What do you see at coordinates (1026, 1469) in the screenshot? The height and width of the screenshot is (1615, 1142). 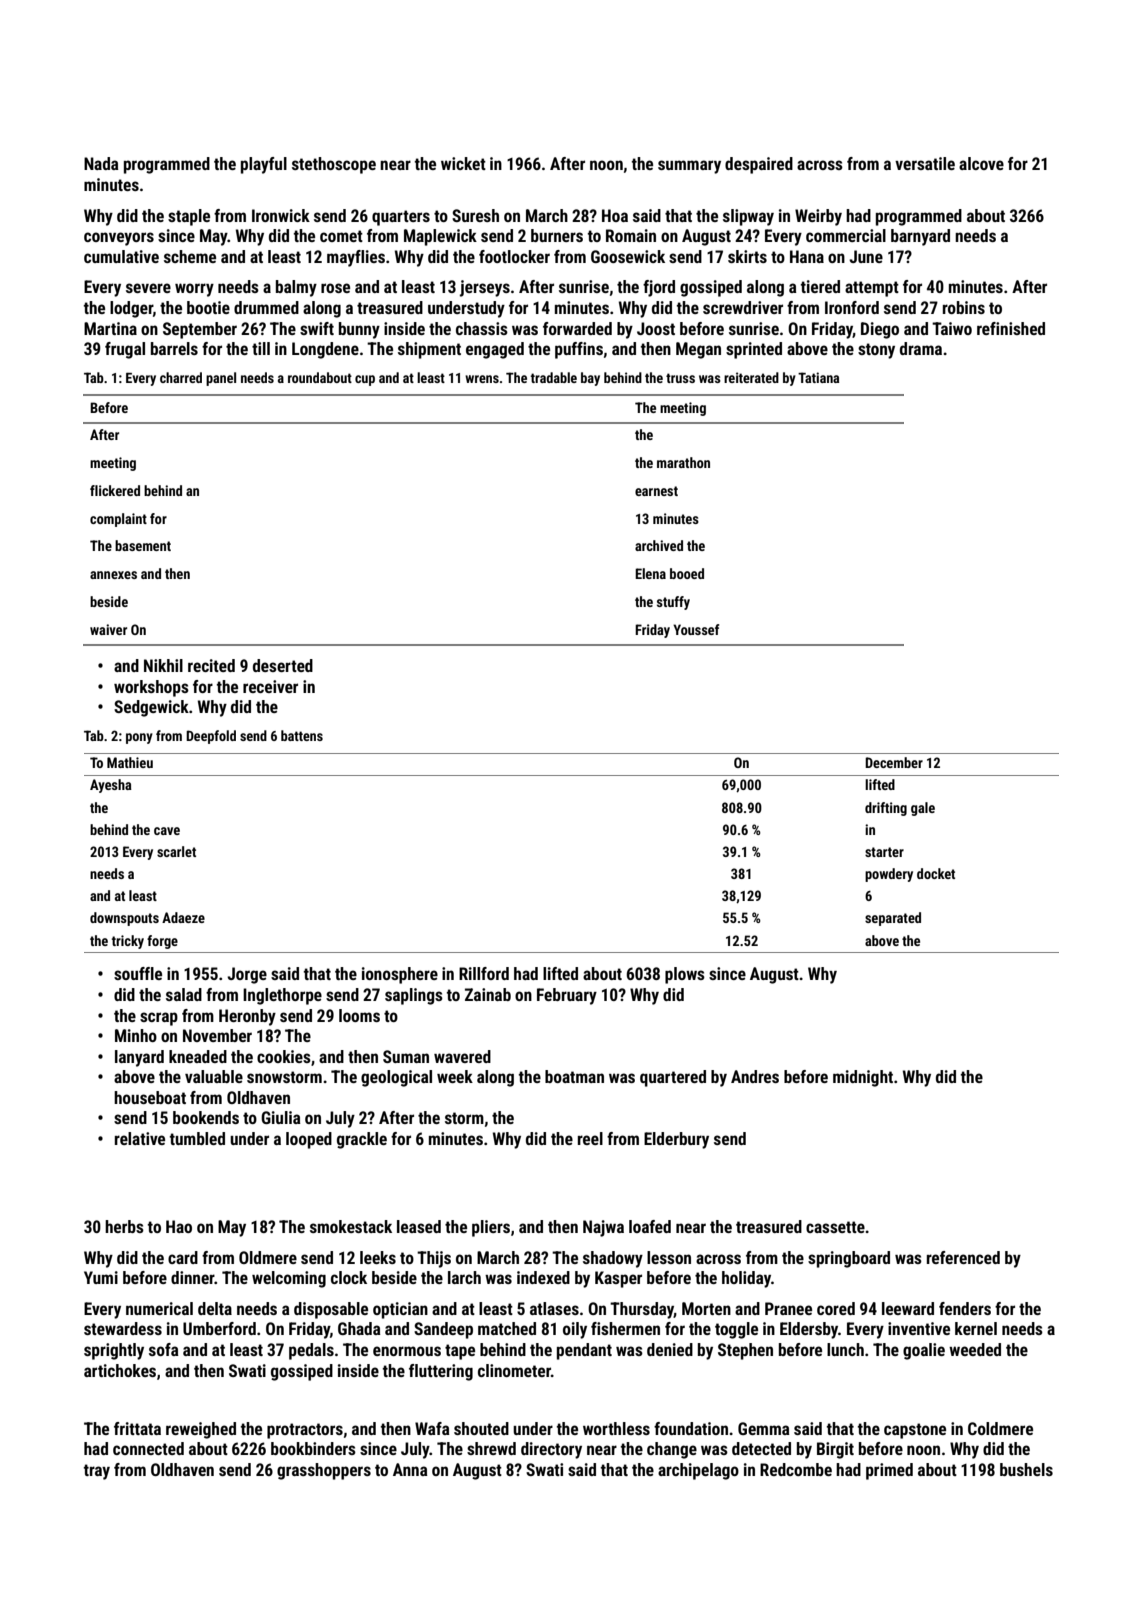 I see `bushels` at bounding box center [1026, 1469].
